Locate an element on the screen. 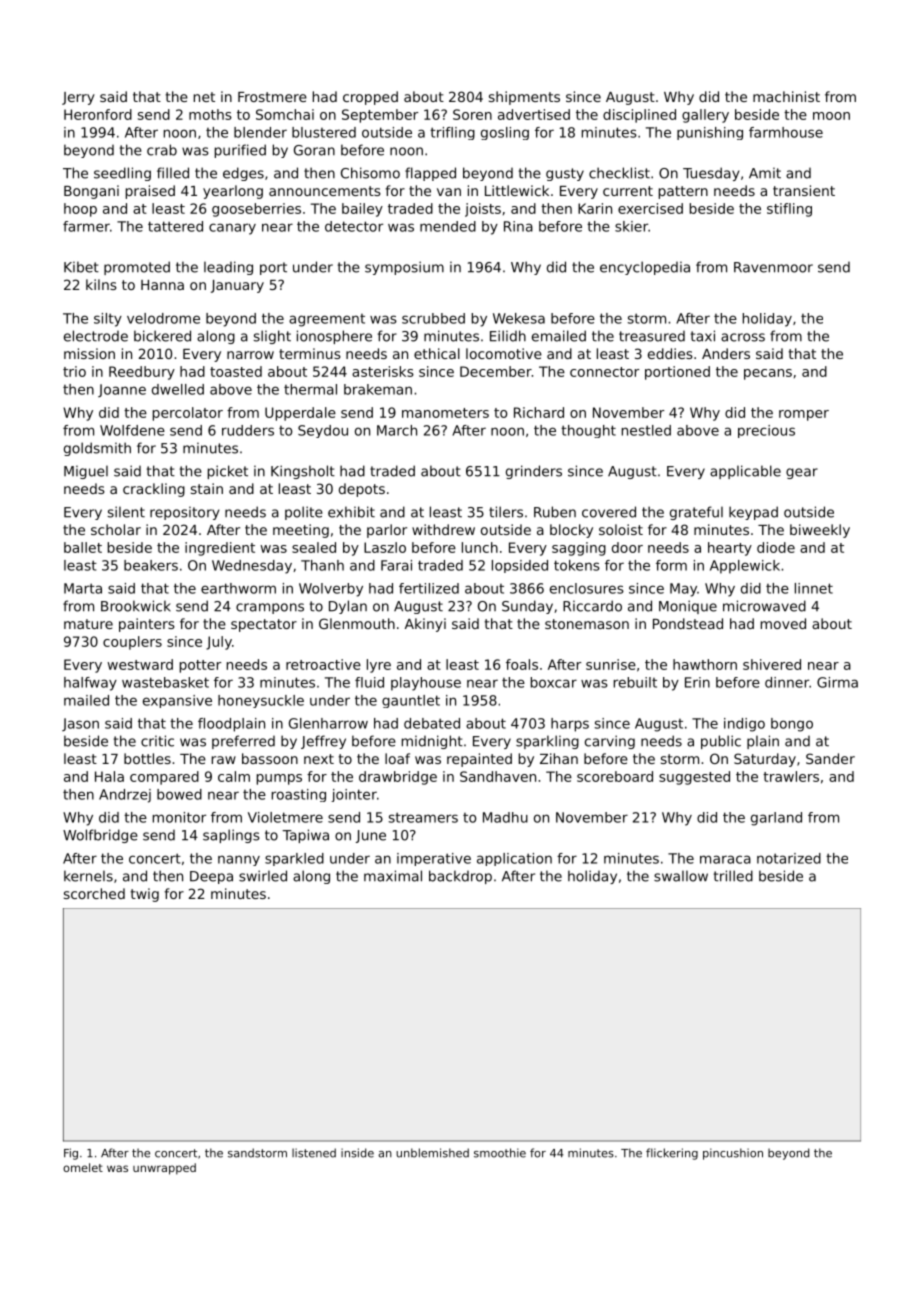 This screenshot has height=1308, width=924. hearty is located at coordinates (730, 549).
